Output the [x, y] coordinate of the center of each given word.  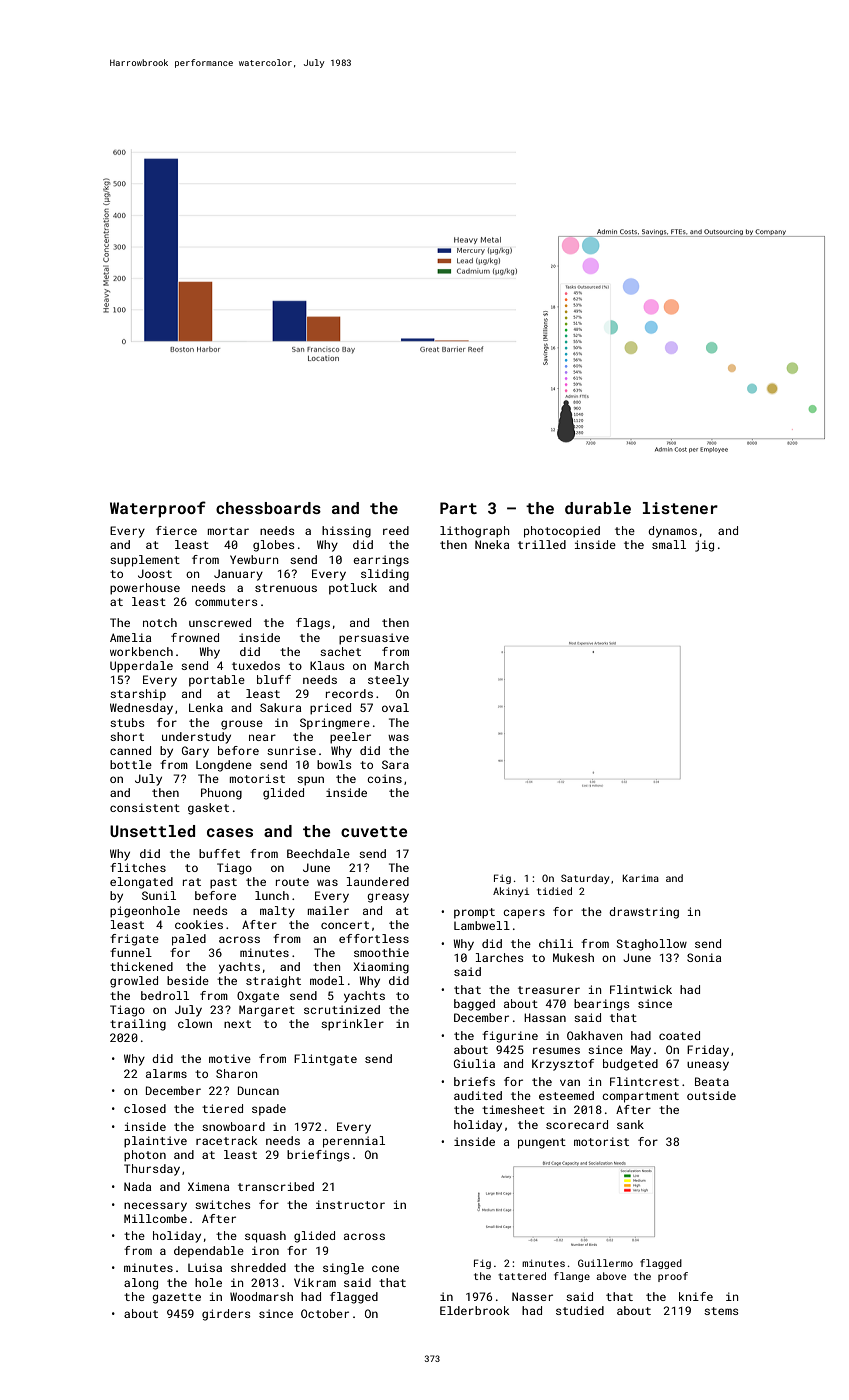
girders [226, 1315]
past [223, 883]
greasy [388, 898]
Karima [641, 878]
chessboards [268, 508]
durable [598, 508]
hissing [346, 532]
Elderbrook [474, 1310]
